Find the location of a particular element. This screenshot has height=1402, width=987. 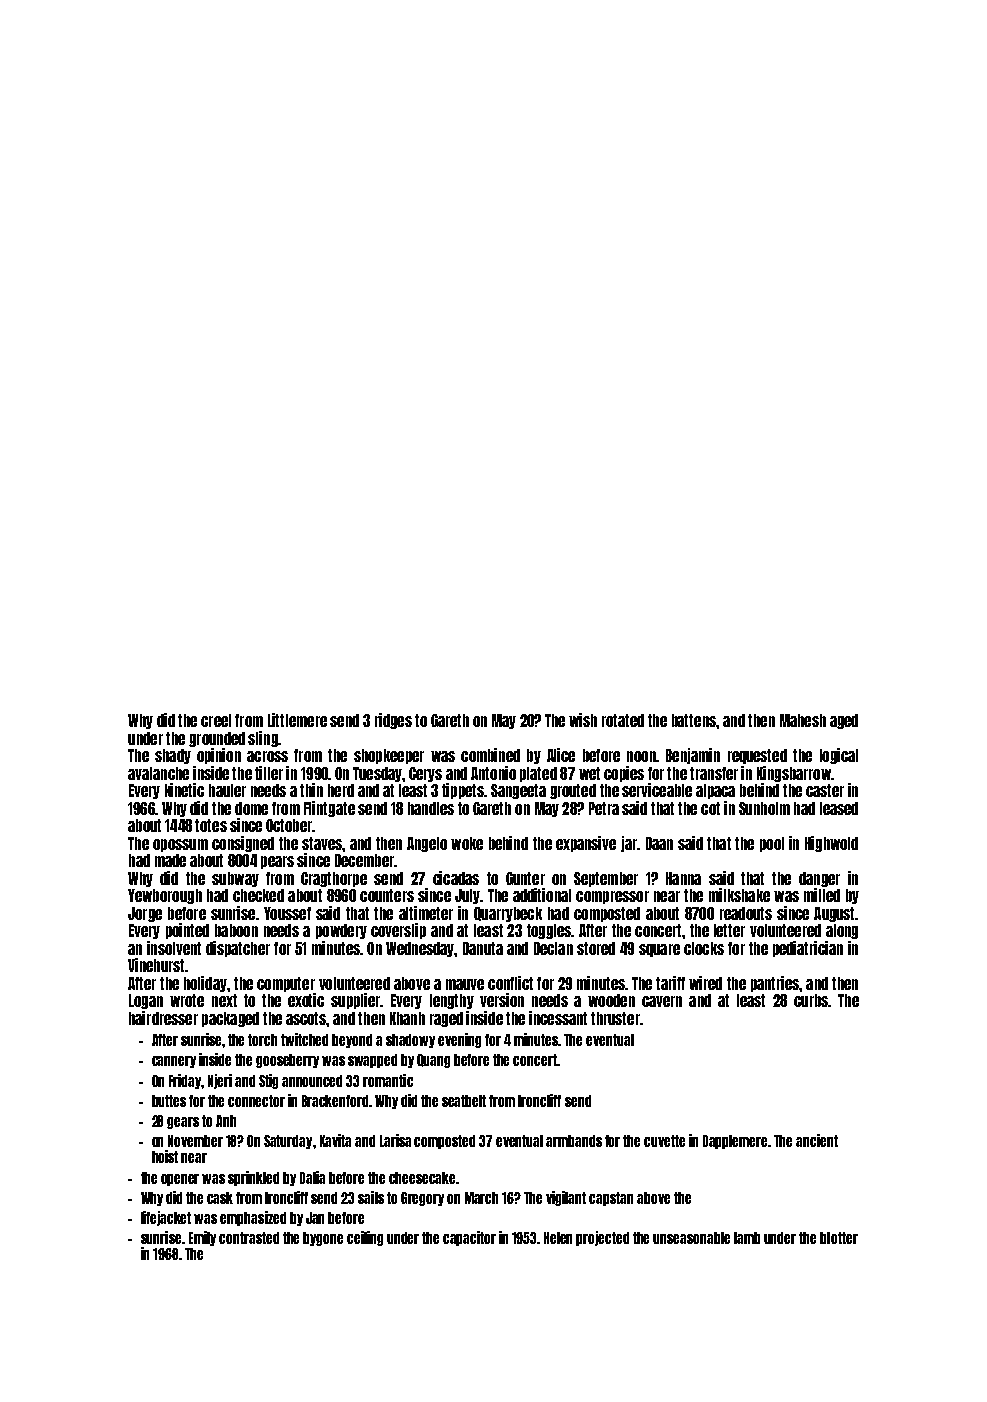

leased is located at coordinates (839, 808).
